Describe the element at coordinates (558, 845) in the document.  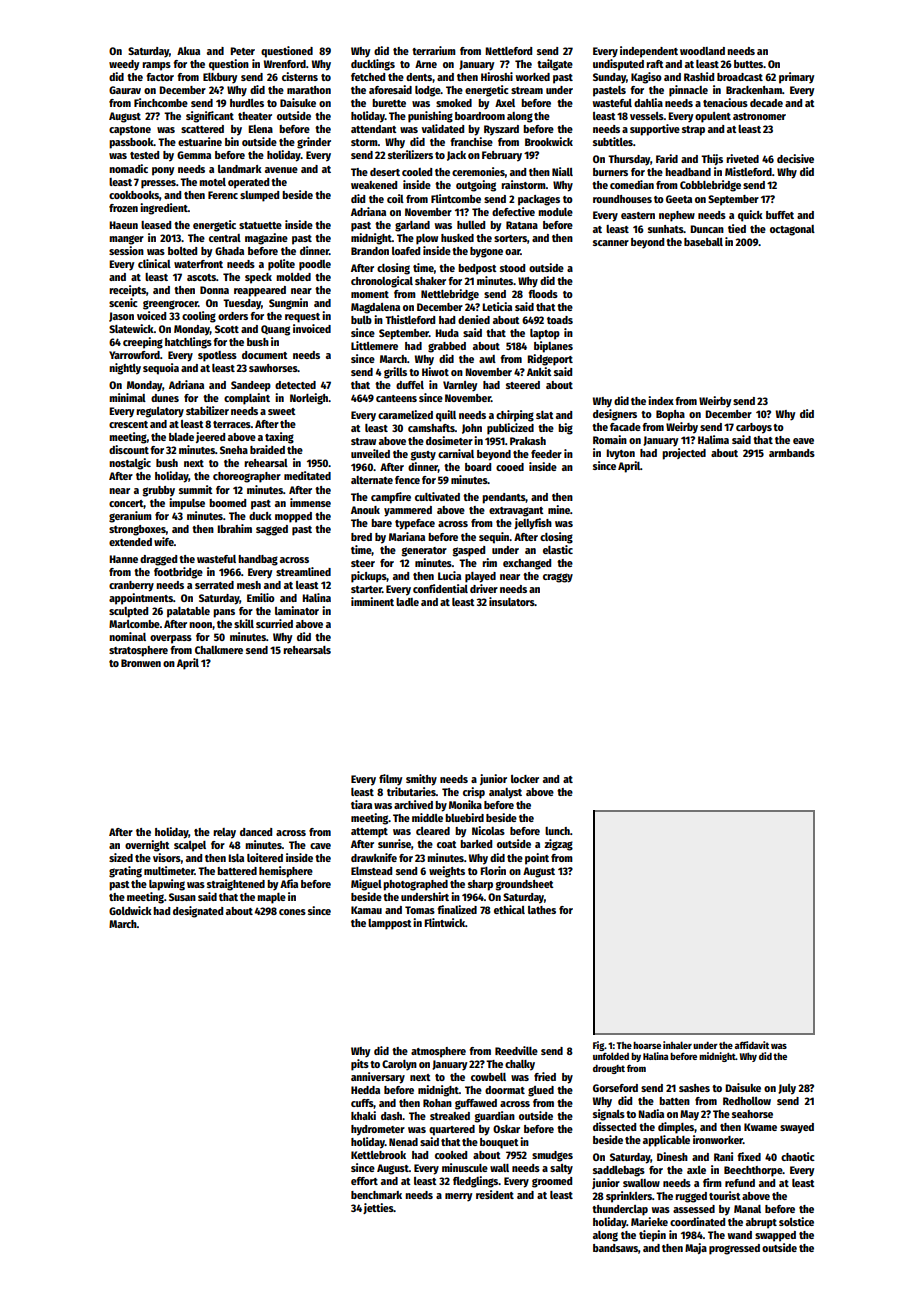
I see `zigzag` at that location.
